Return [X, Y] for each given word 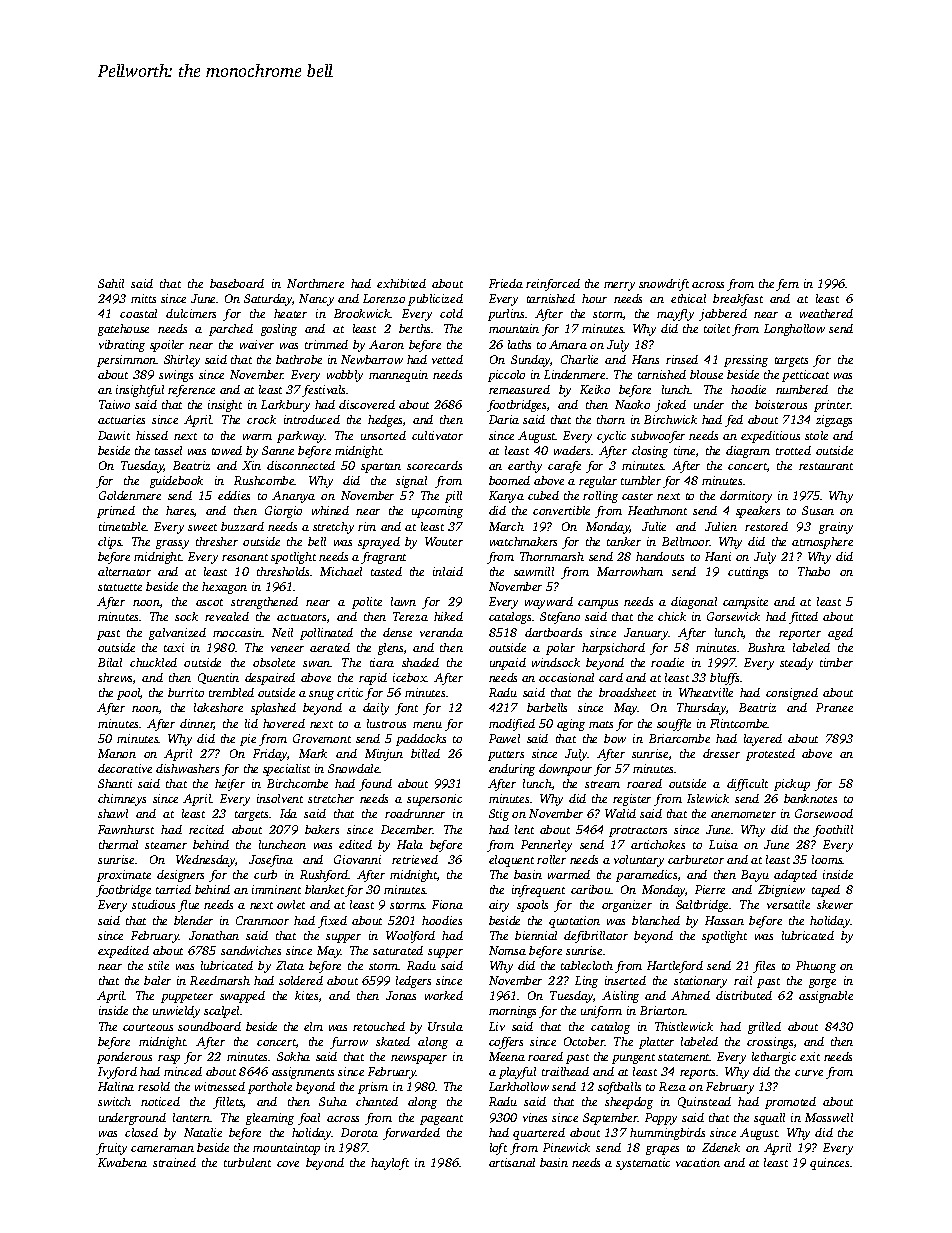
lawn [403, 601]
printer [832, 406]
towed [227, 450]
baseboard [237, 283]
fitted [803, 618]
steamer [166, 845]
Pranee [834, 707]
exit [810, 1056]
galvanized [177, 634]
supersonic [434, 800]
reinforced [553, 285]
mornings [512, 1012]
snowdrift [664, 285]
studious [153, 904]
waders [572, 450]
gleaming [270, 1119]
